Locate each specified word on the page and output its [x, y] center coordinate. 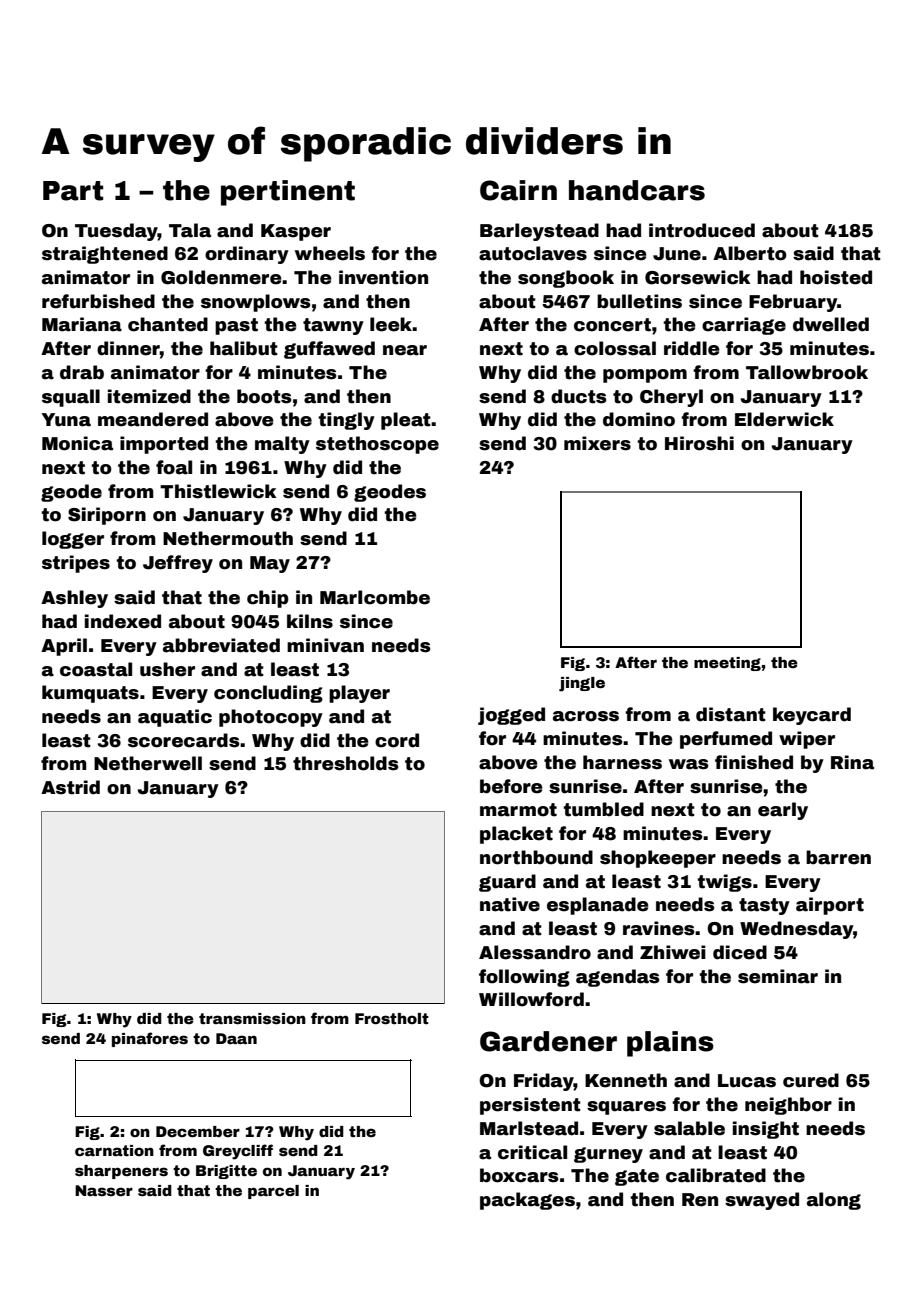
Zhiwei [673, 952]
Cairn [518, 190]
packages [527, 1201]
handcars [637, 190]
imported [164, 445]
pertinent [288, 193]
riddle [692, 348]
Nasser [104, 1190]
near [405, 350]
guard [507, 883]
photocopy [271, 718]
